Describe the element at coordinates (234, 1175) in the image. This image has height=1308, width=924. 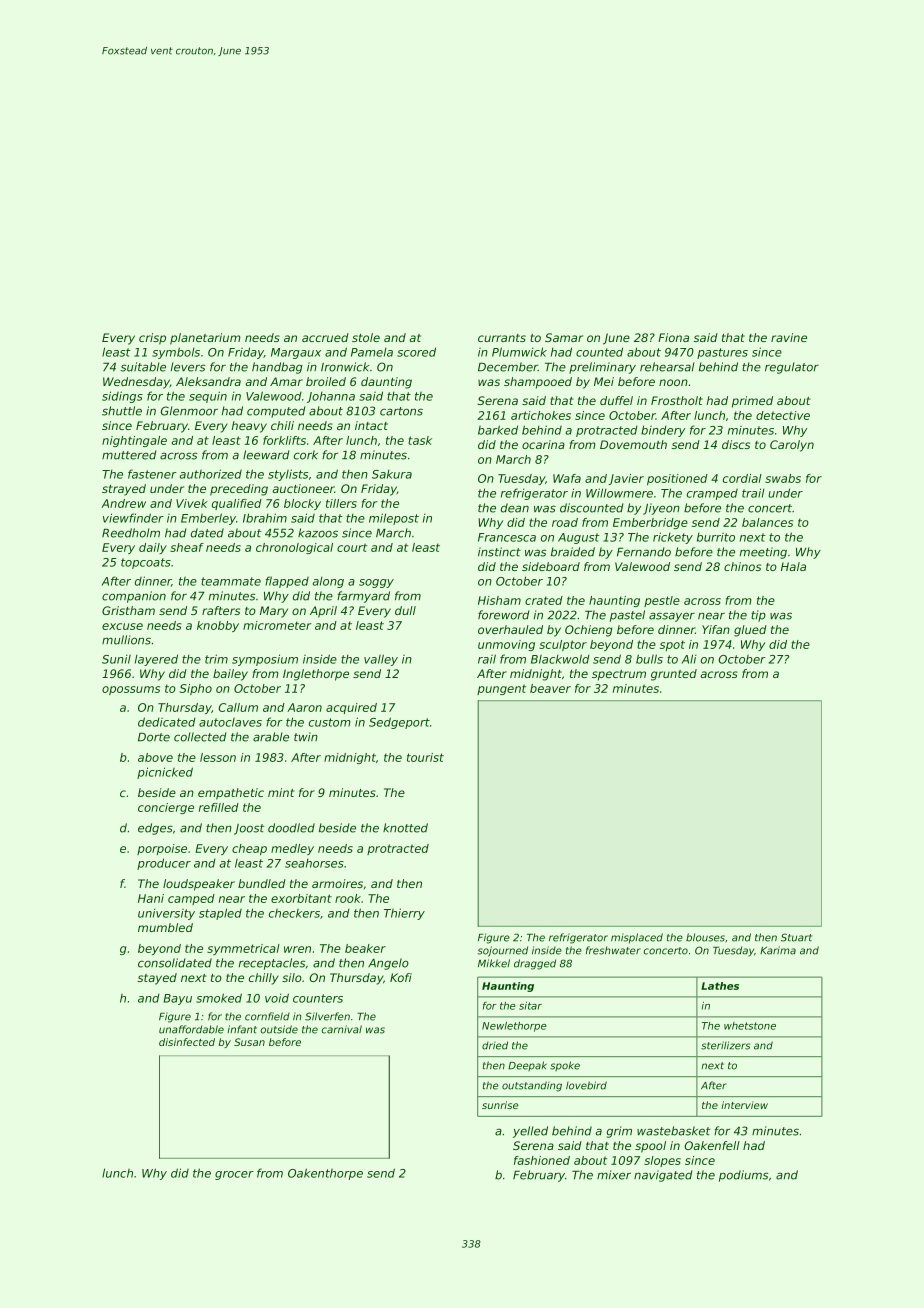
I see `grocer` at that location.
